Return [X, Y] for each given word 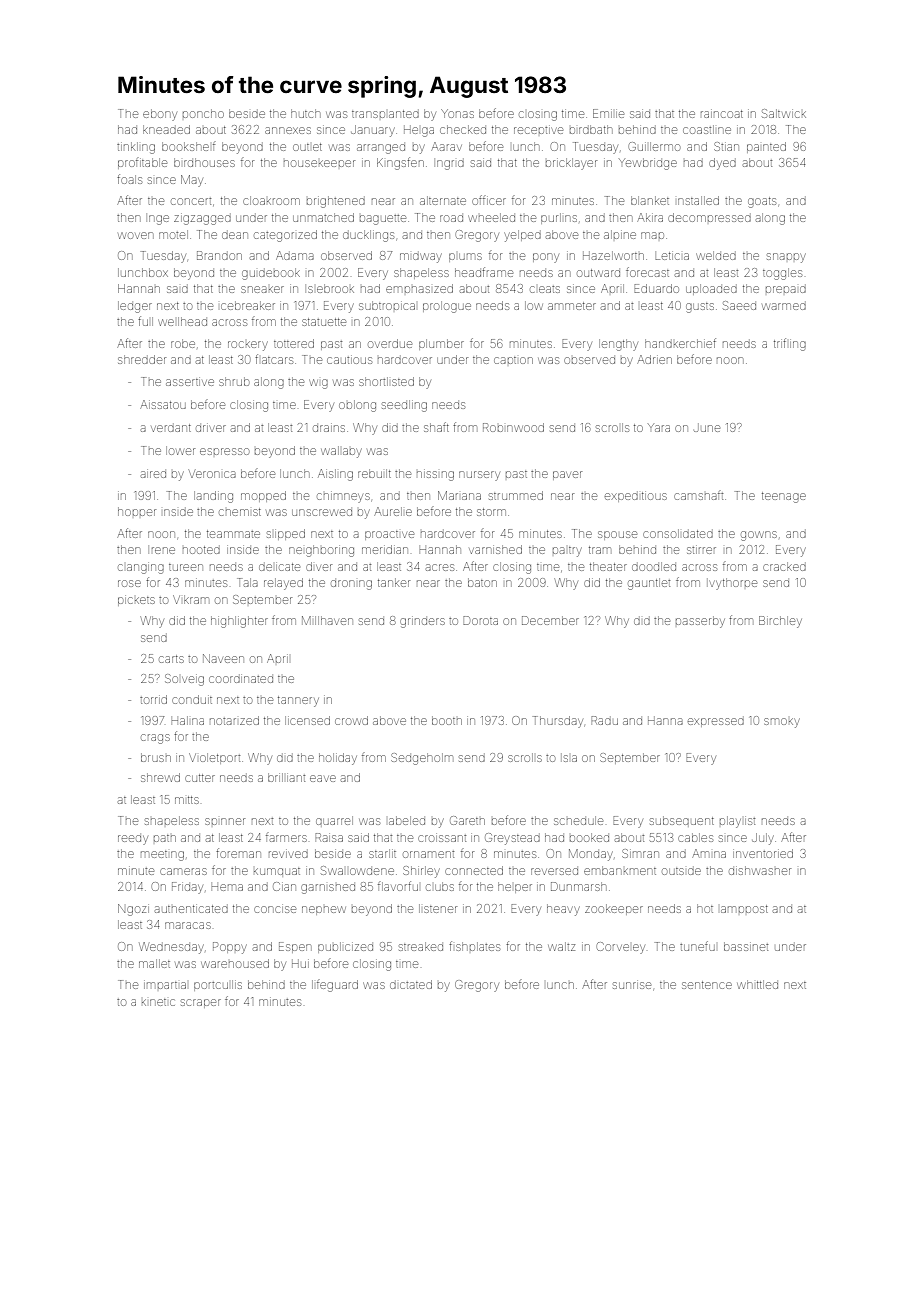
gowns [759, 536]
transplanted [385, 114]
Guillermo [654, 146]
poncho [203, 113]
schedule [578, 820]
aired [153, 474]
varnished [495, 549]
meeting [162, 856]
